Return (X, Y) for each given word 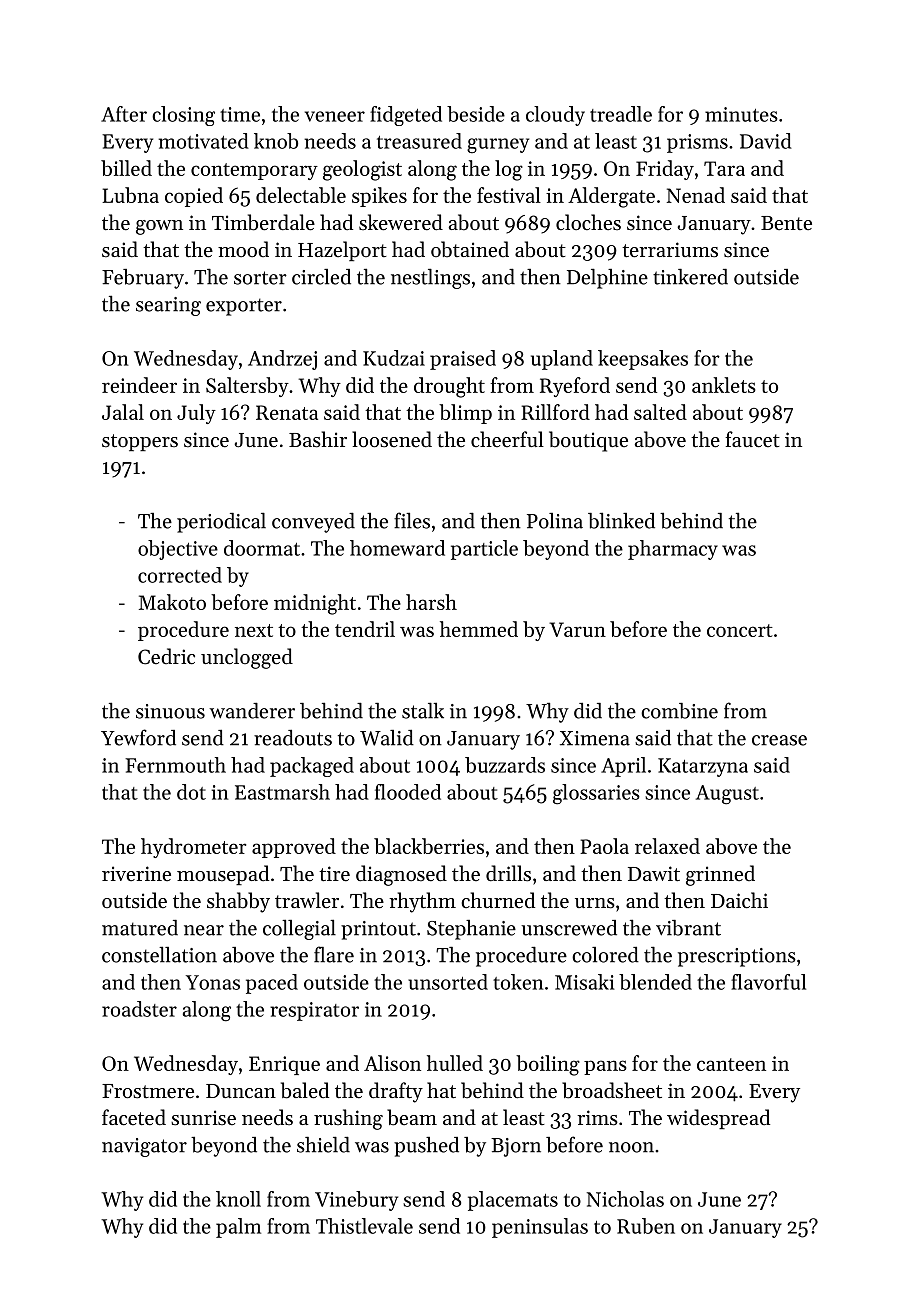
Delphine (607, 278)
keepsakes (643, 360)
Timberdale (263, 222)
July (196, 414)
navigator (144, 1147)
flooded (408, 792)
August (727, 795)
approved (294, 848)
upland (562, 360)
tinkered (690, 277)
